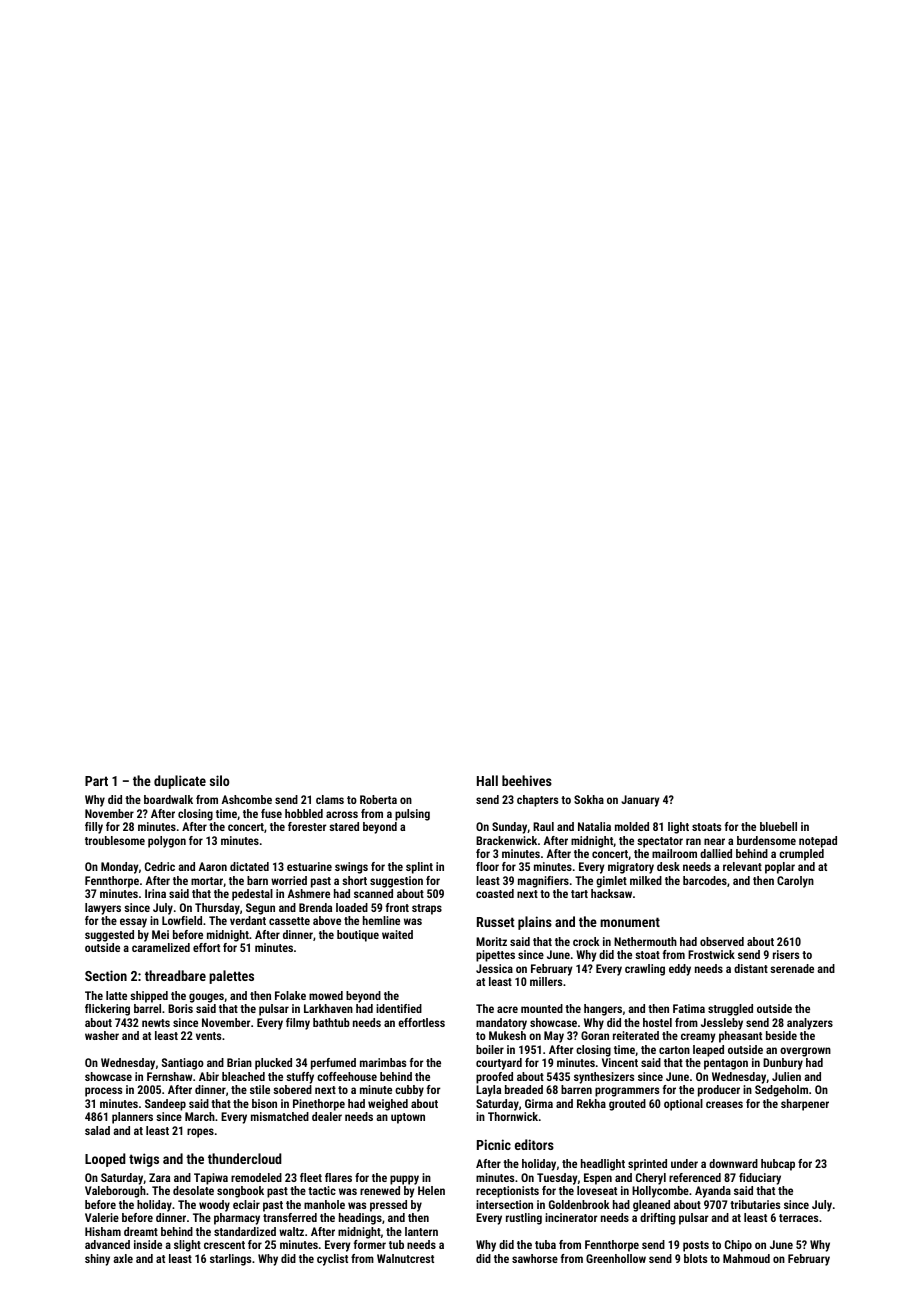  I want to click on January, so click(640, 801).
